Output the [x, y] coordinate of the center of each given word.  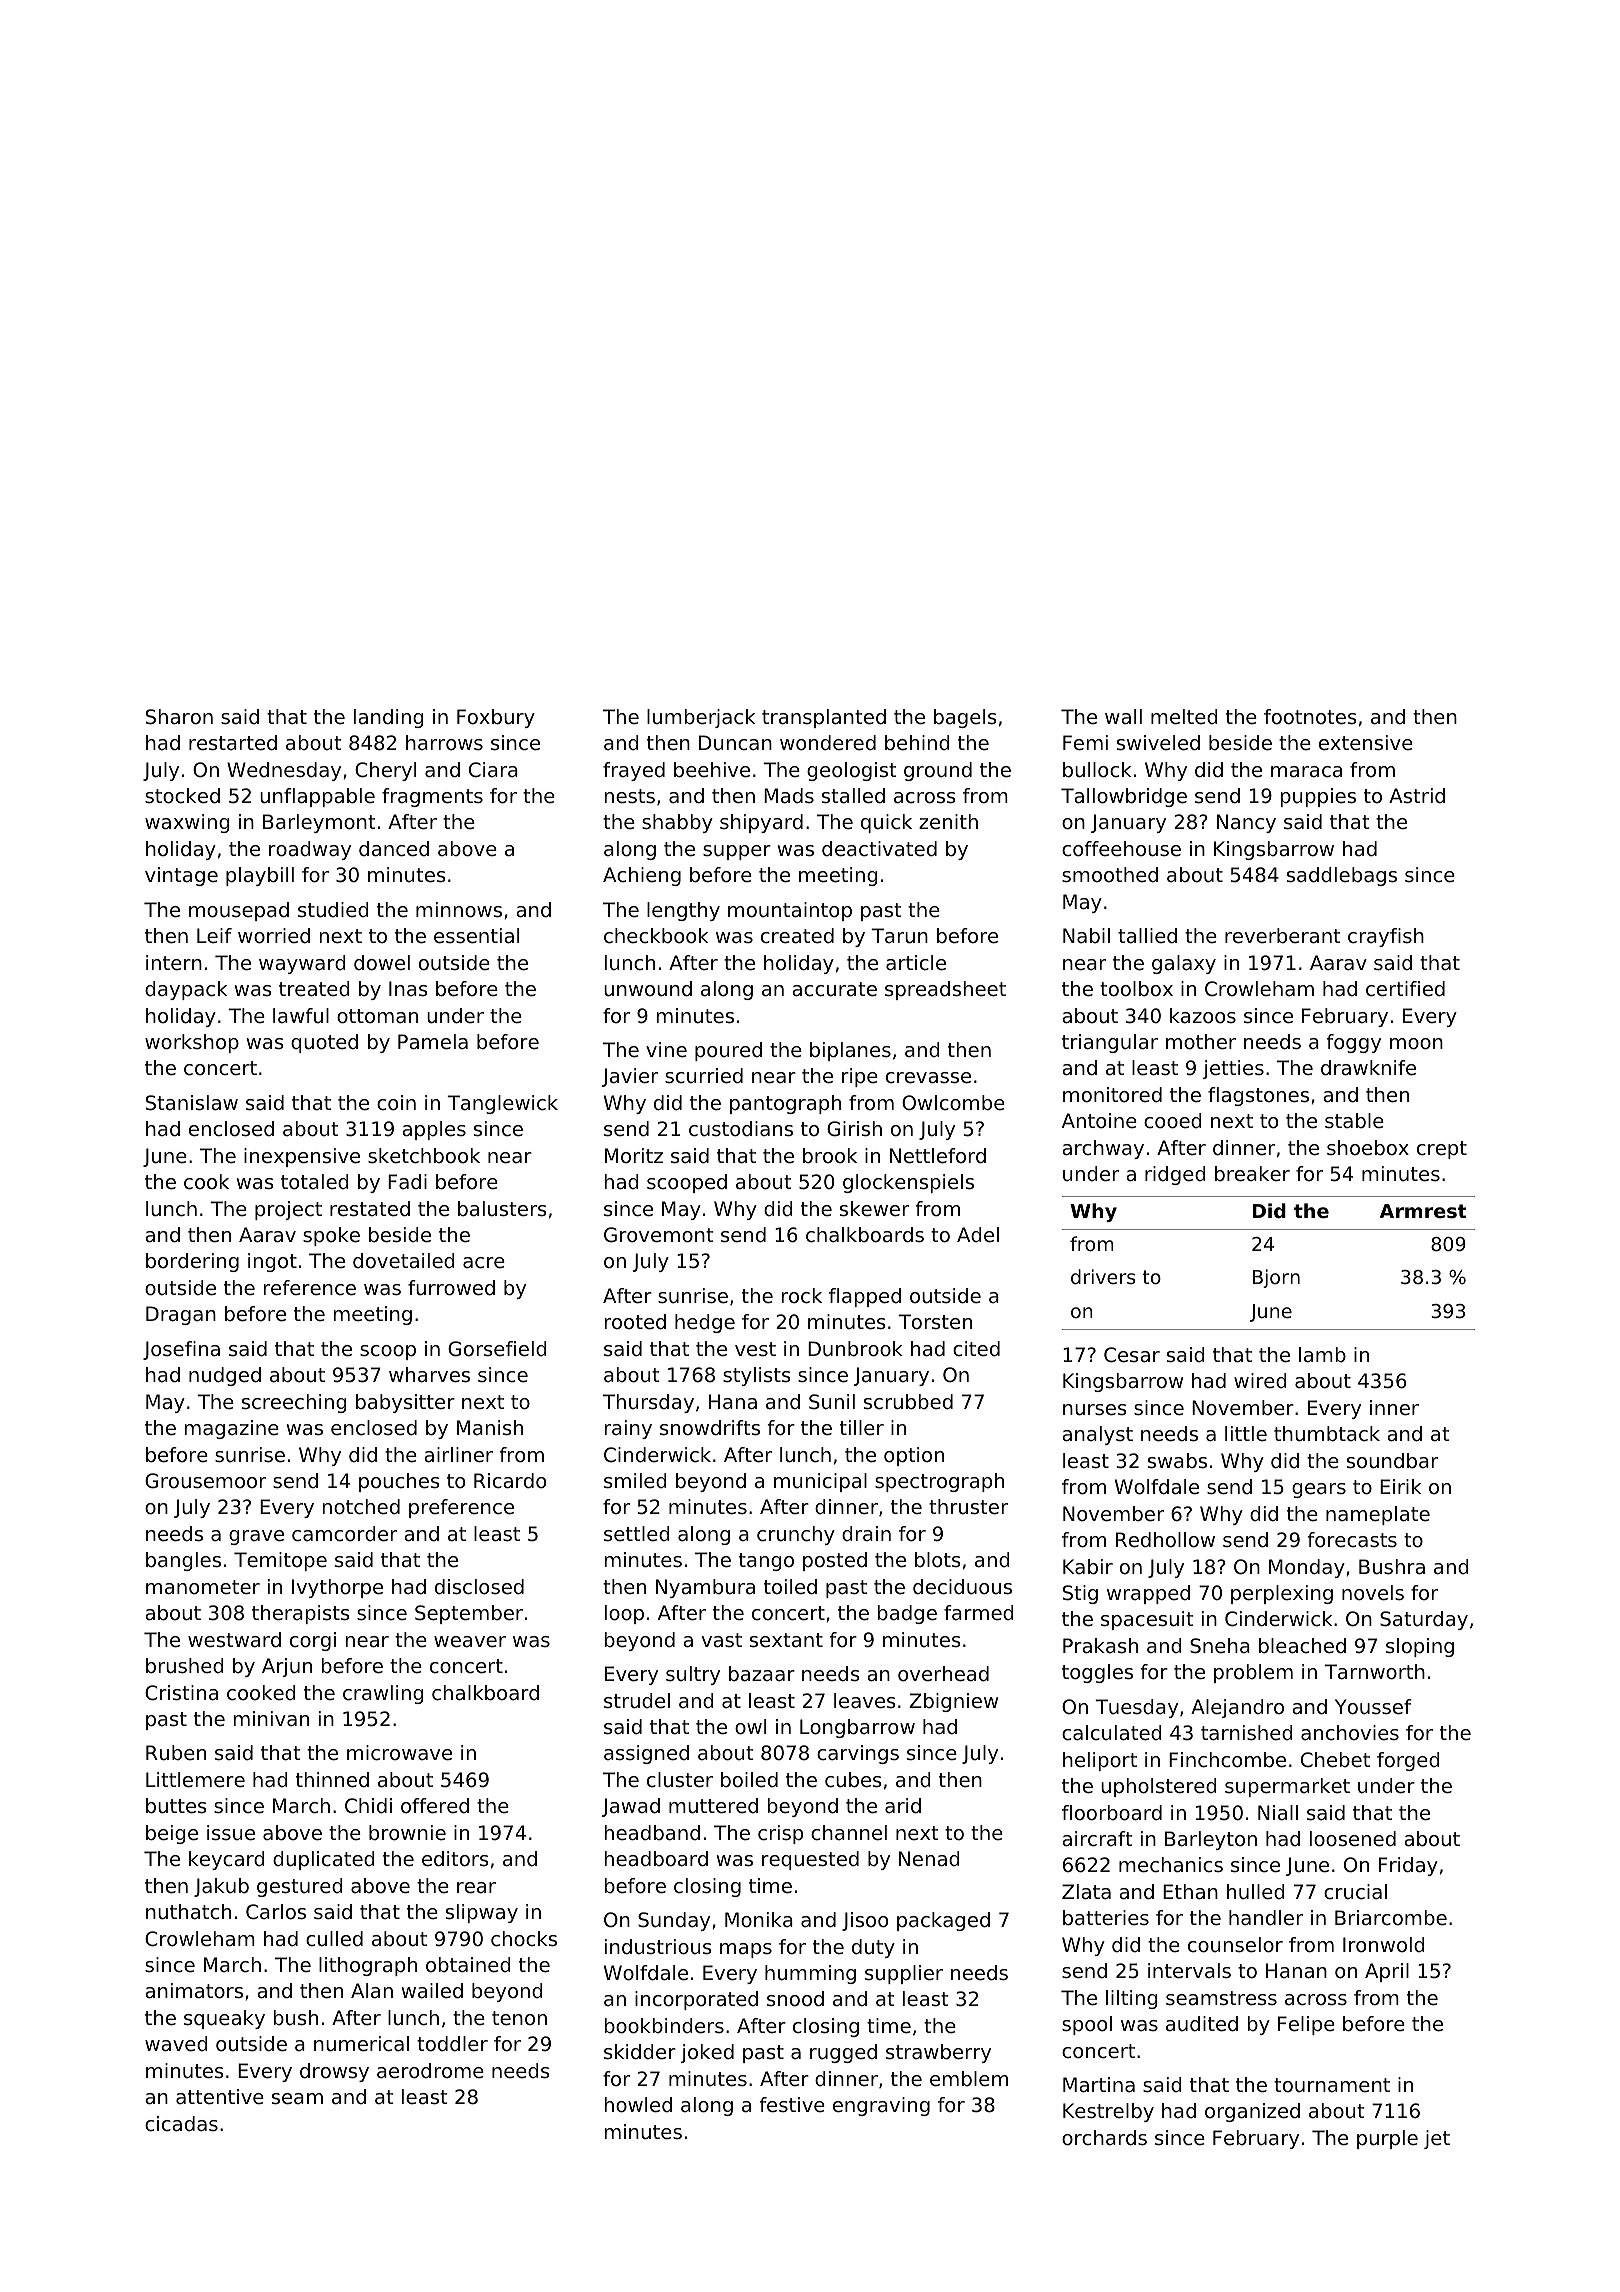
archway [1103, 1149]
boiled [749, 1780]
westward [234, 1640]
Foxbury [496, 718]
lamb [1322, 1354]
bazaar [762, 1674]
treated [314, 989]
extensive [1366, 743]
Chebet [1335, 1760]
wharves [429, 1375]
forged [1408, 1761]
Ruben [176, 1753]
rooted [635, 1322]
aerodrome [430, 2071]
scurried [704, 1076]
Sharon [179, 717]
